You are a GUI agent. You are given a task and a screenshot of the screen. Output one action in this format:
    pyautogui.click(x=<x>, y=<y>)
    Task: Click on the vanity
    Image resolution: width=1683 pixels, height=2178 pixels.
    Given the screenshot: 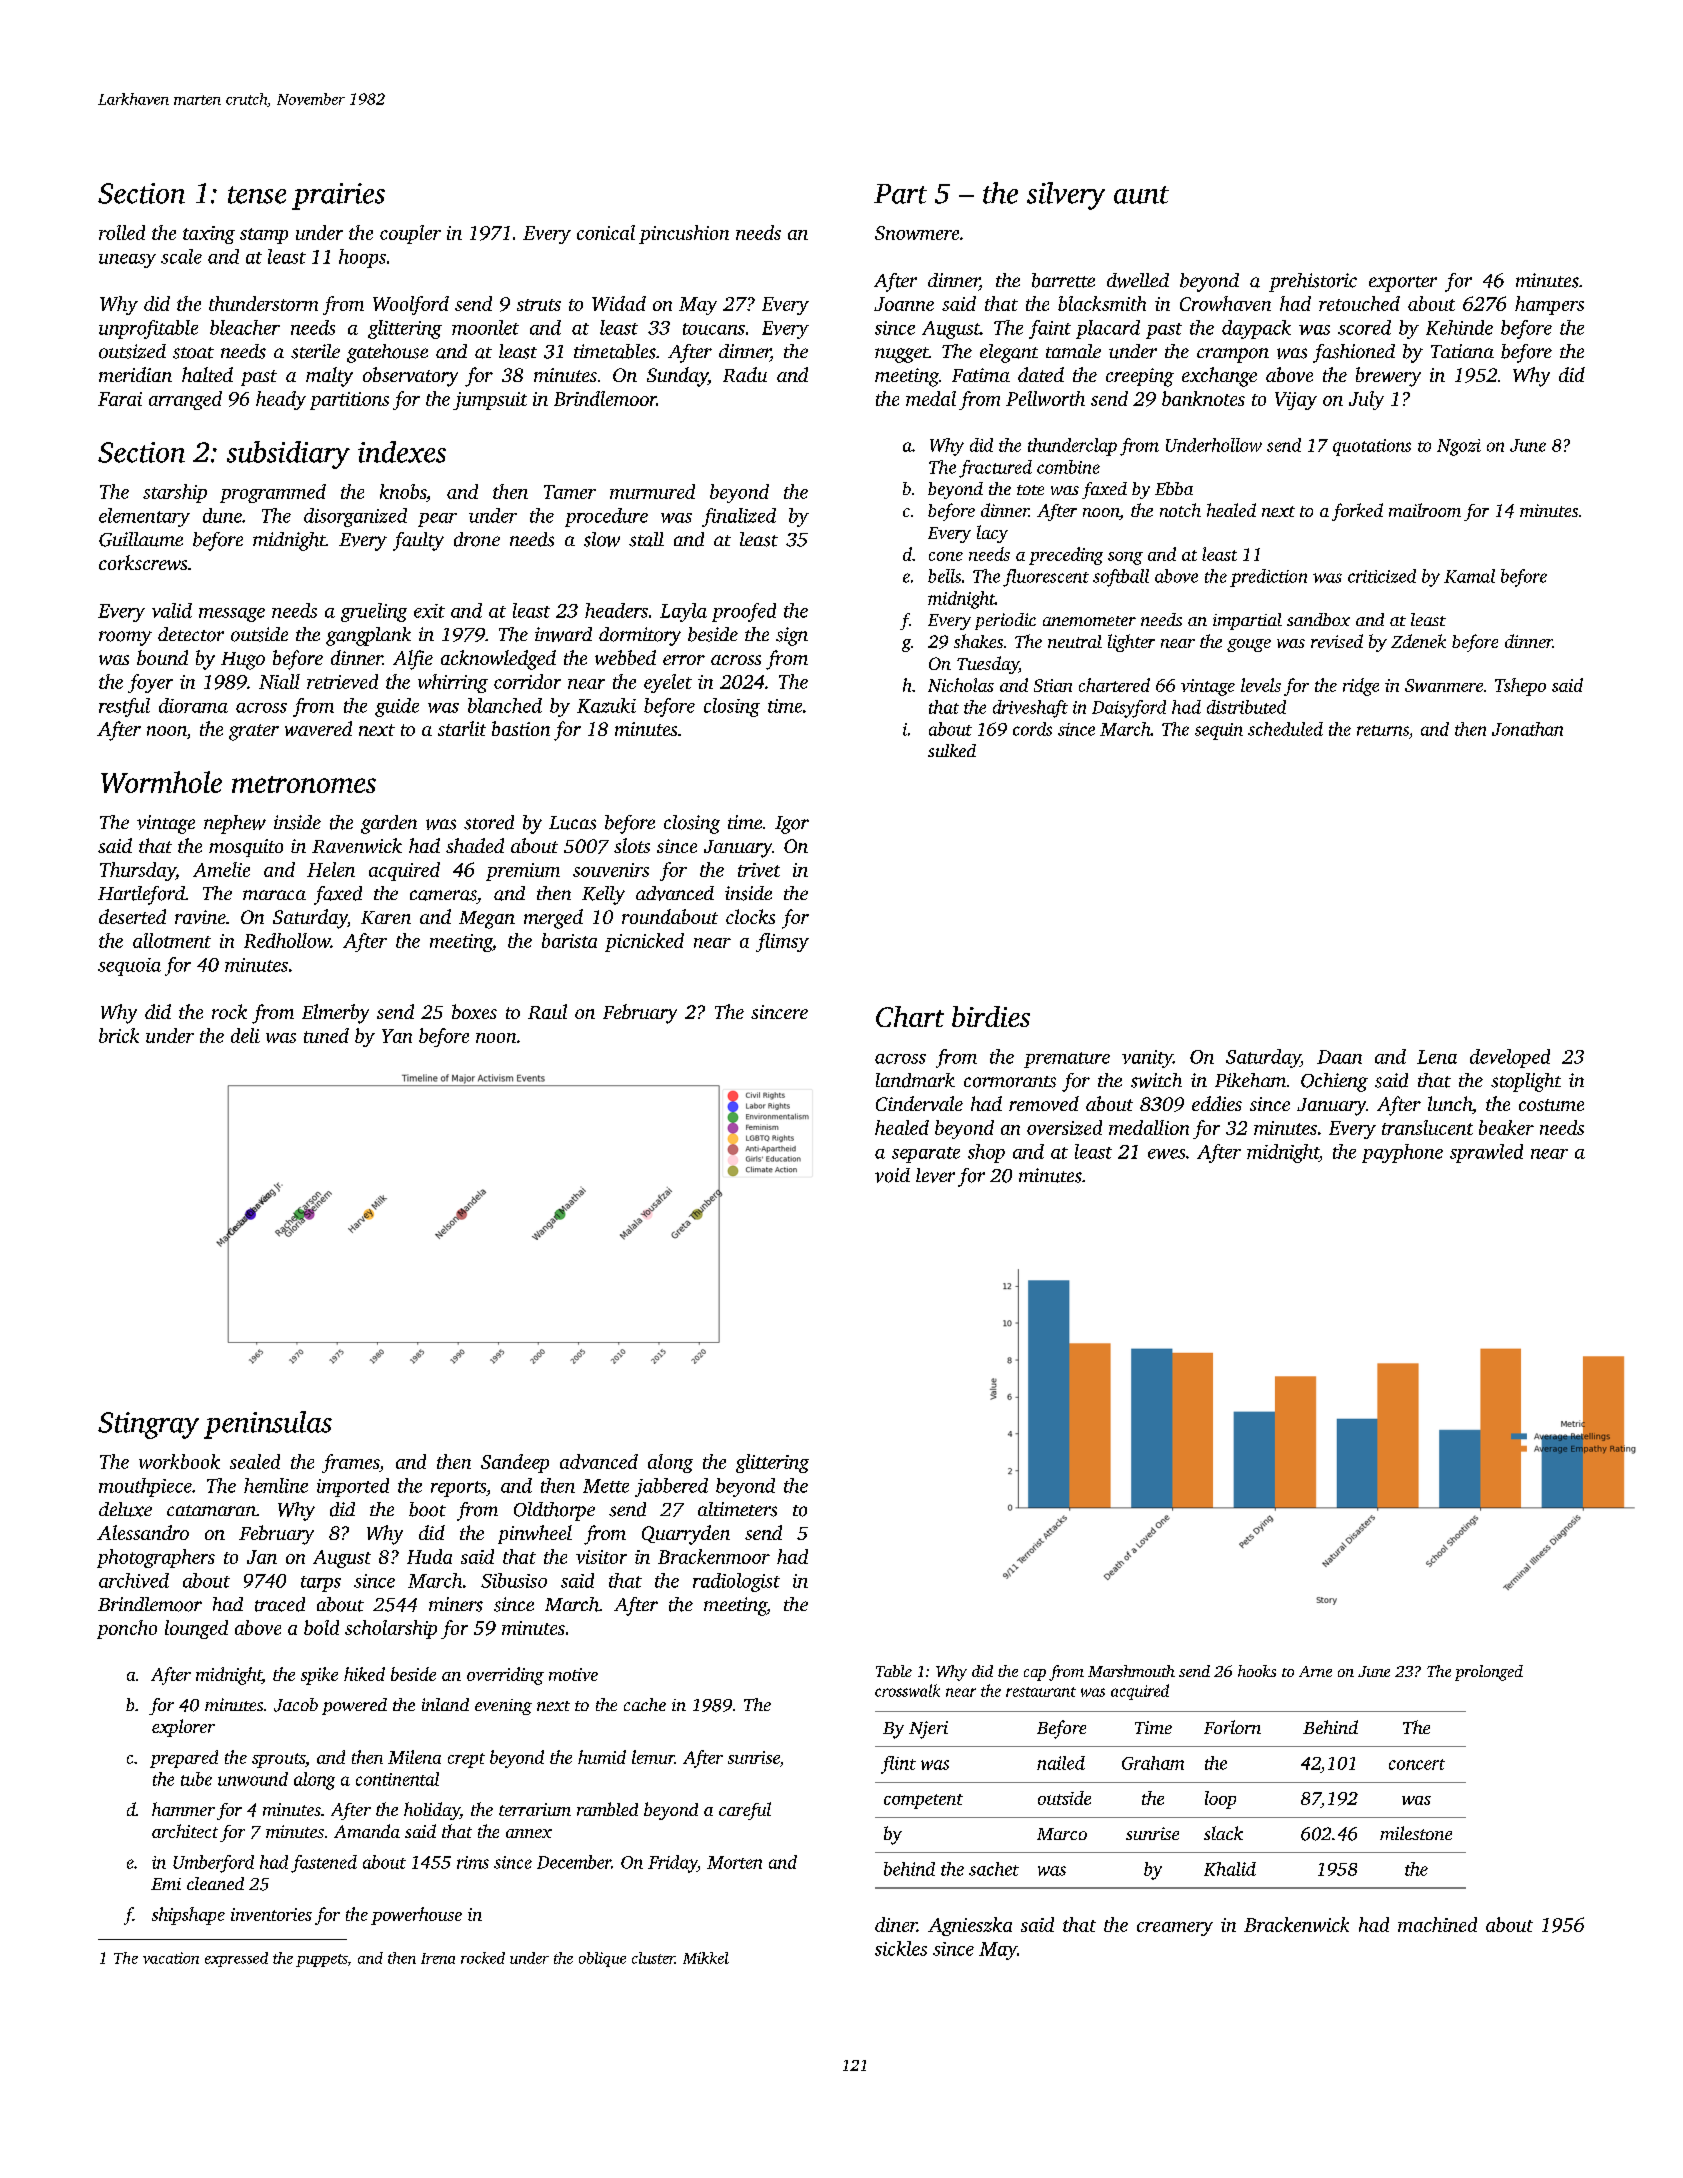 What is the action you would take?
    pyautogui.click(x=1147, y=1059)
